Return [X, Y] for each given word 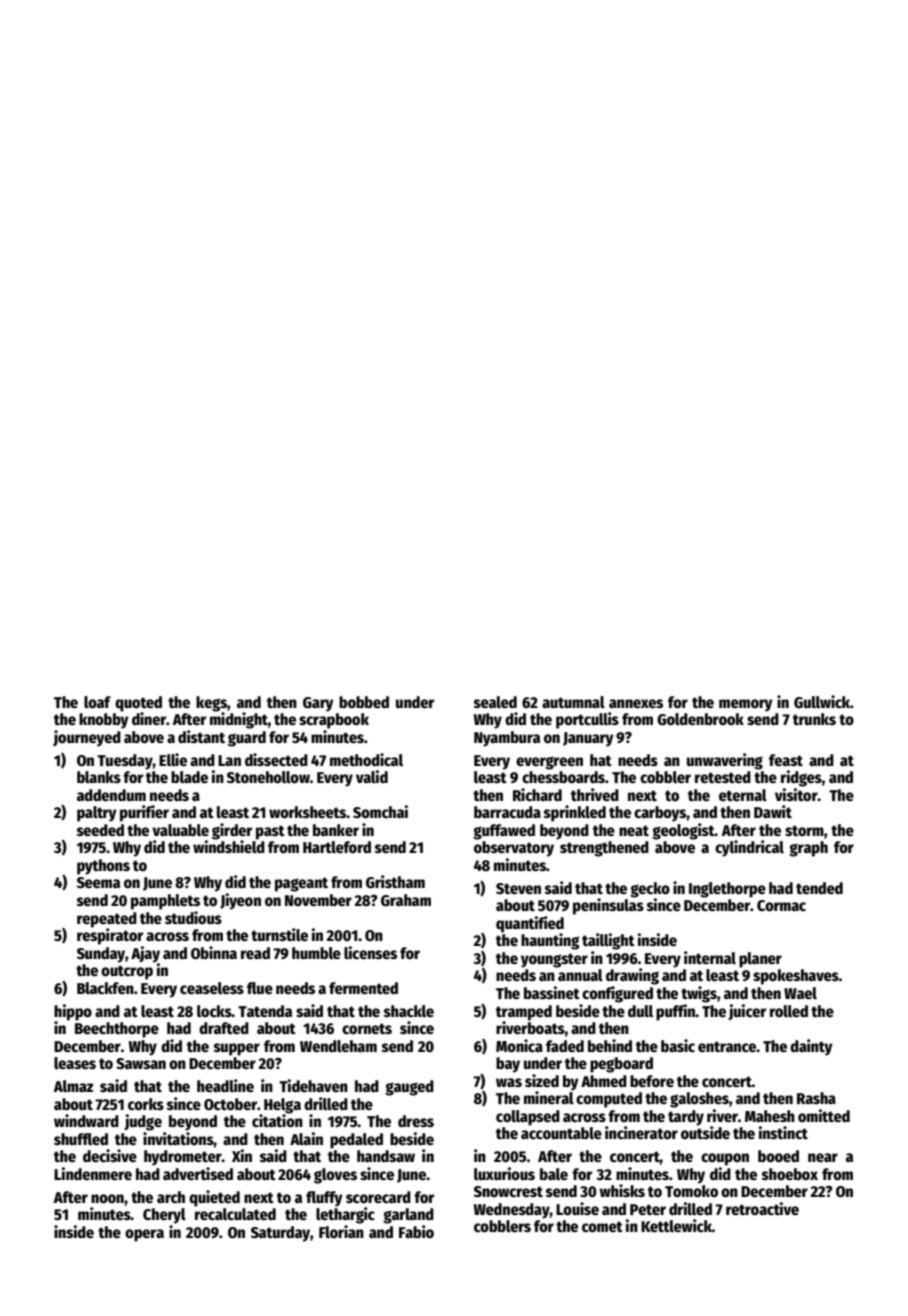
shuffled [81, 1139]
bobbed [364, 702]
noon [107, 1199]
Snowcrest [508, 1192]
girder [232, 831]
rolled [789, 1011]
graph [808, 849]
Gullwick [822, 701]
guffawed [504, 832]
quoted [138, 704]
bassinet [552, 992]
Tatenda [265, 1011]
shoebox [790, 1174]
